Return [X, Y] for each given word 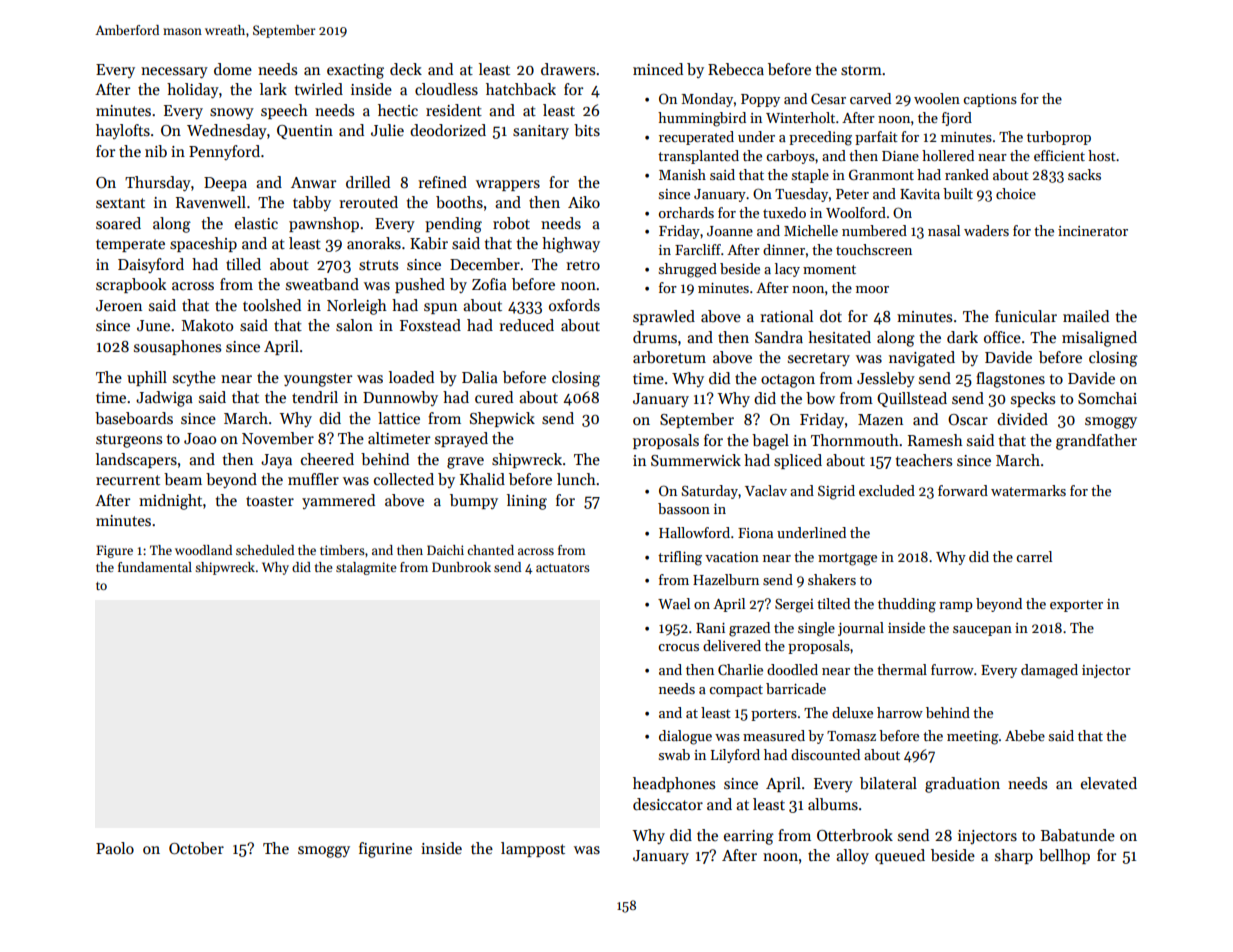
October [196, 848]
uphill [147, 378]
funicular [1026, 316]
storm [861, 70]
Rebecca [736, 69]
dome [233, 69]
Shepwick [502, 419]
